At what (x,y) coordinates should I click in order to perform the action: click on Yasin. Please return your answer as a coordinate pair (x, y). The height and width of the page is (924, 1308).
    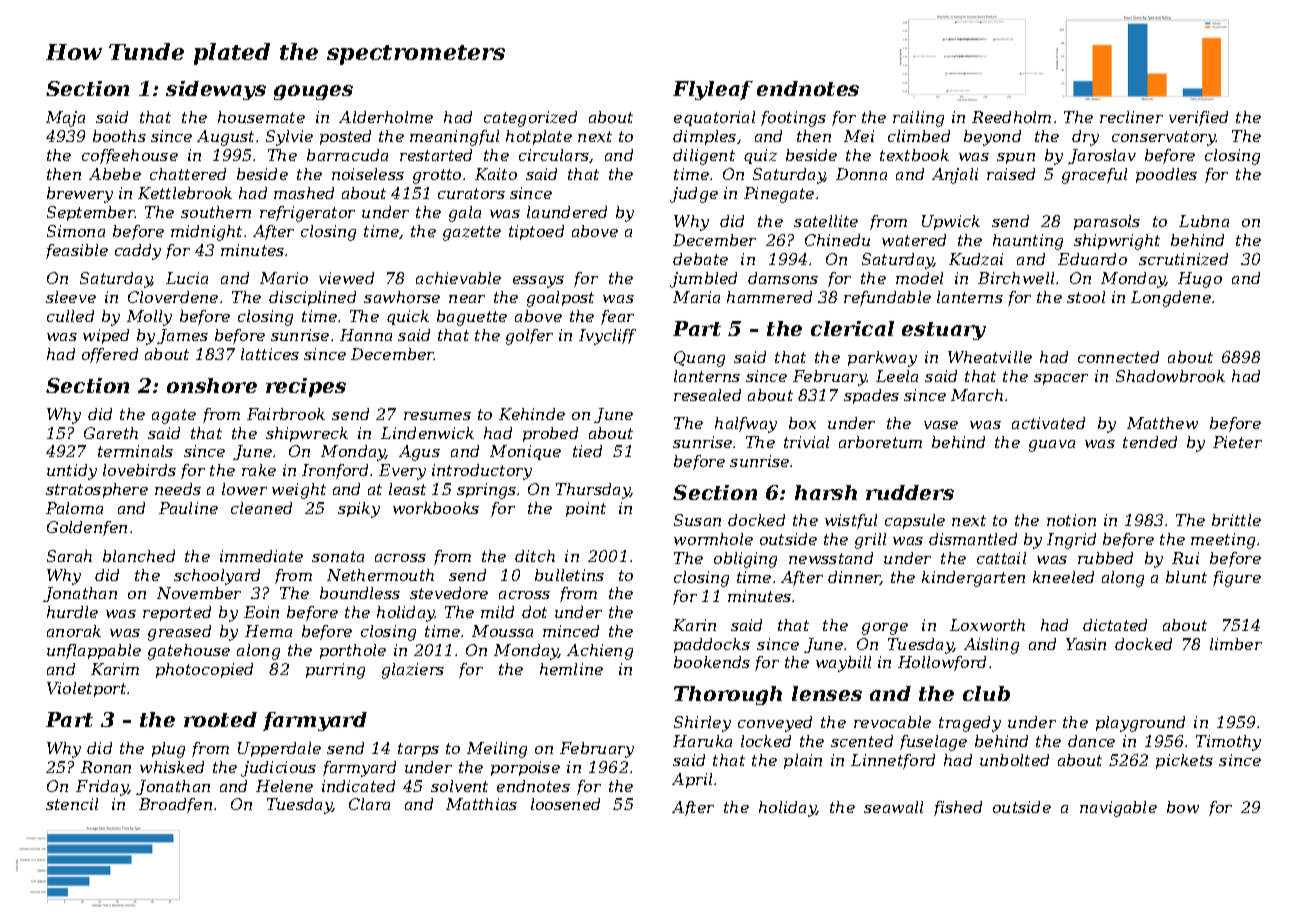
    Looking at the image, I should click on (1086, 644).
